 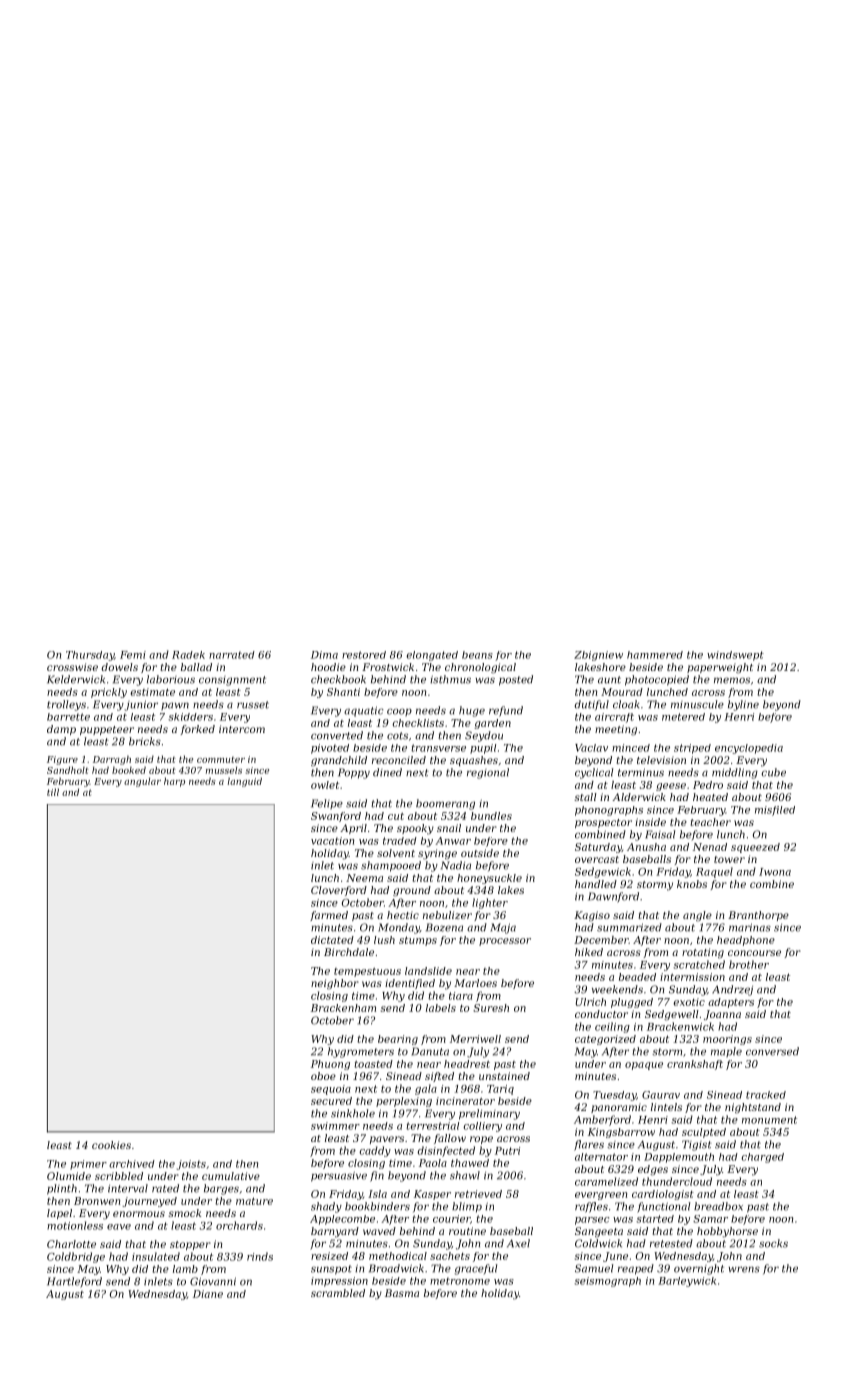 What do you see at coordinates (335, 984) in the page?
I see `neighbor` at bounding box center [335, 984].
